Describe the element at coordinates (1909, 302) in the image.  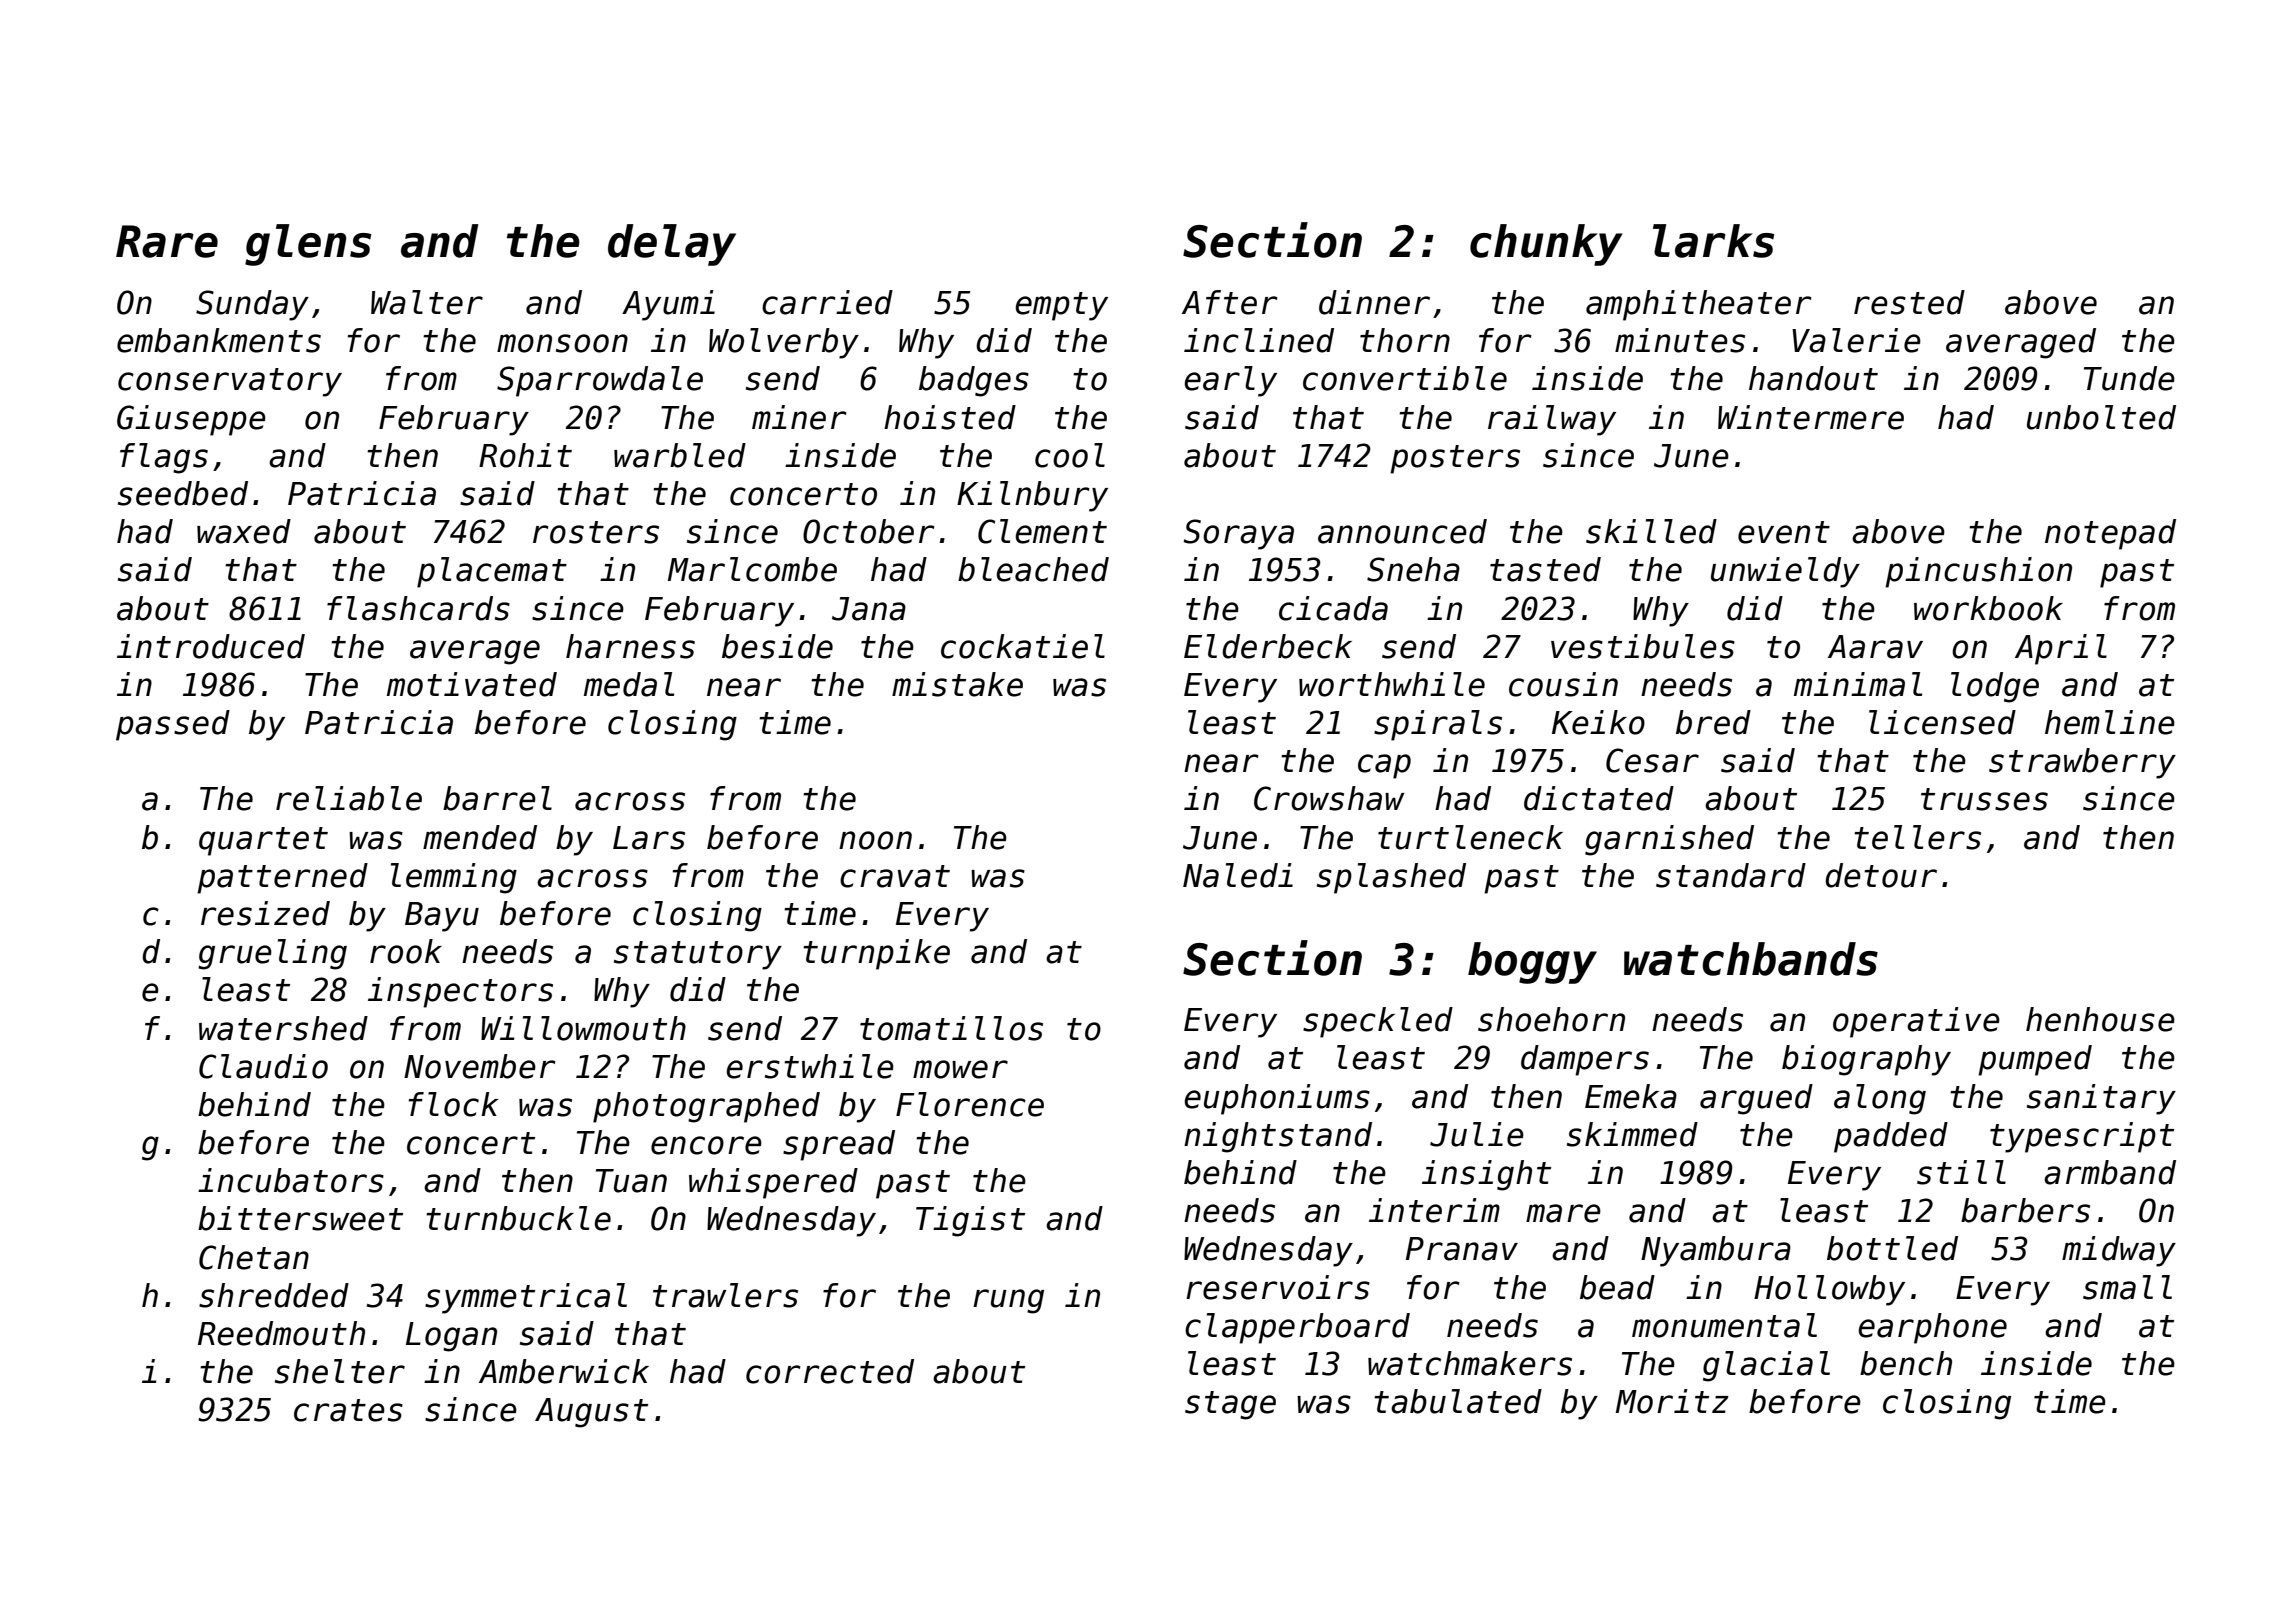
I see `rested` at that location.
